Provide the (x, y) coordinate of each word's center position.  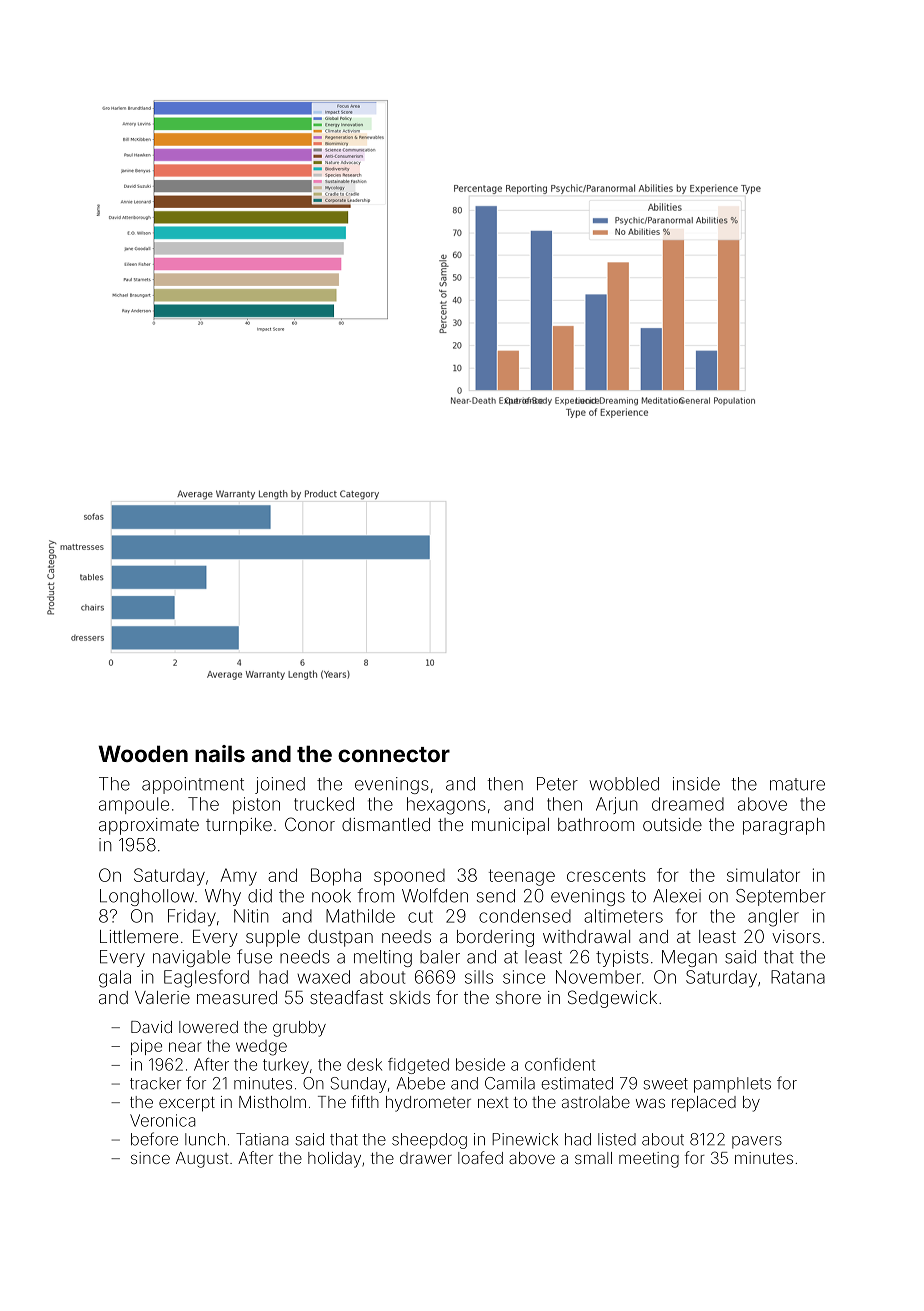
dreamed (688, 804)
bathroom (596, 824)
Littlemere (139, 936)
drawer (426, 1158)
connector (394, 754)
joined (280, 785)
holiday (334, 1160)
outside (672, 824)
